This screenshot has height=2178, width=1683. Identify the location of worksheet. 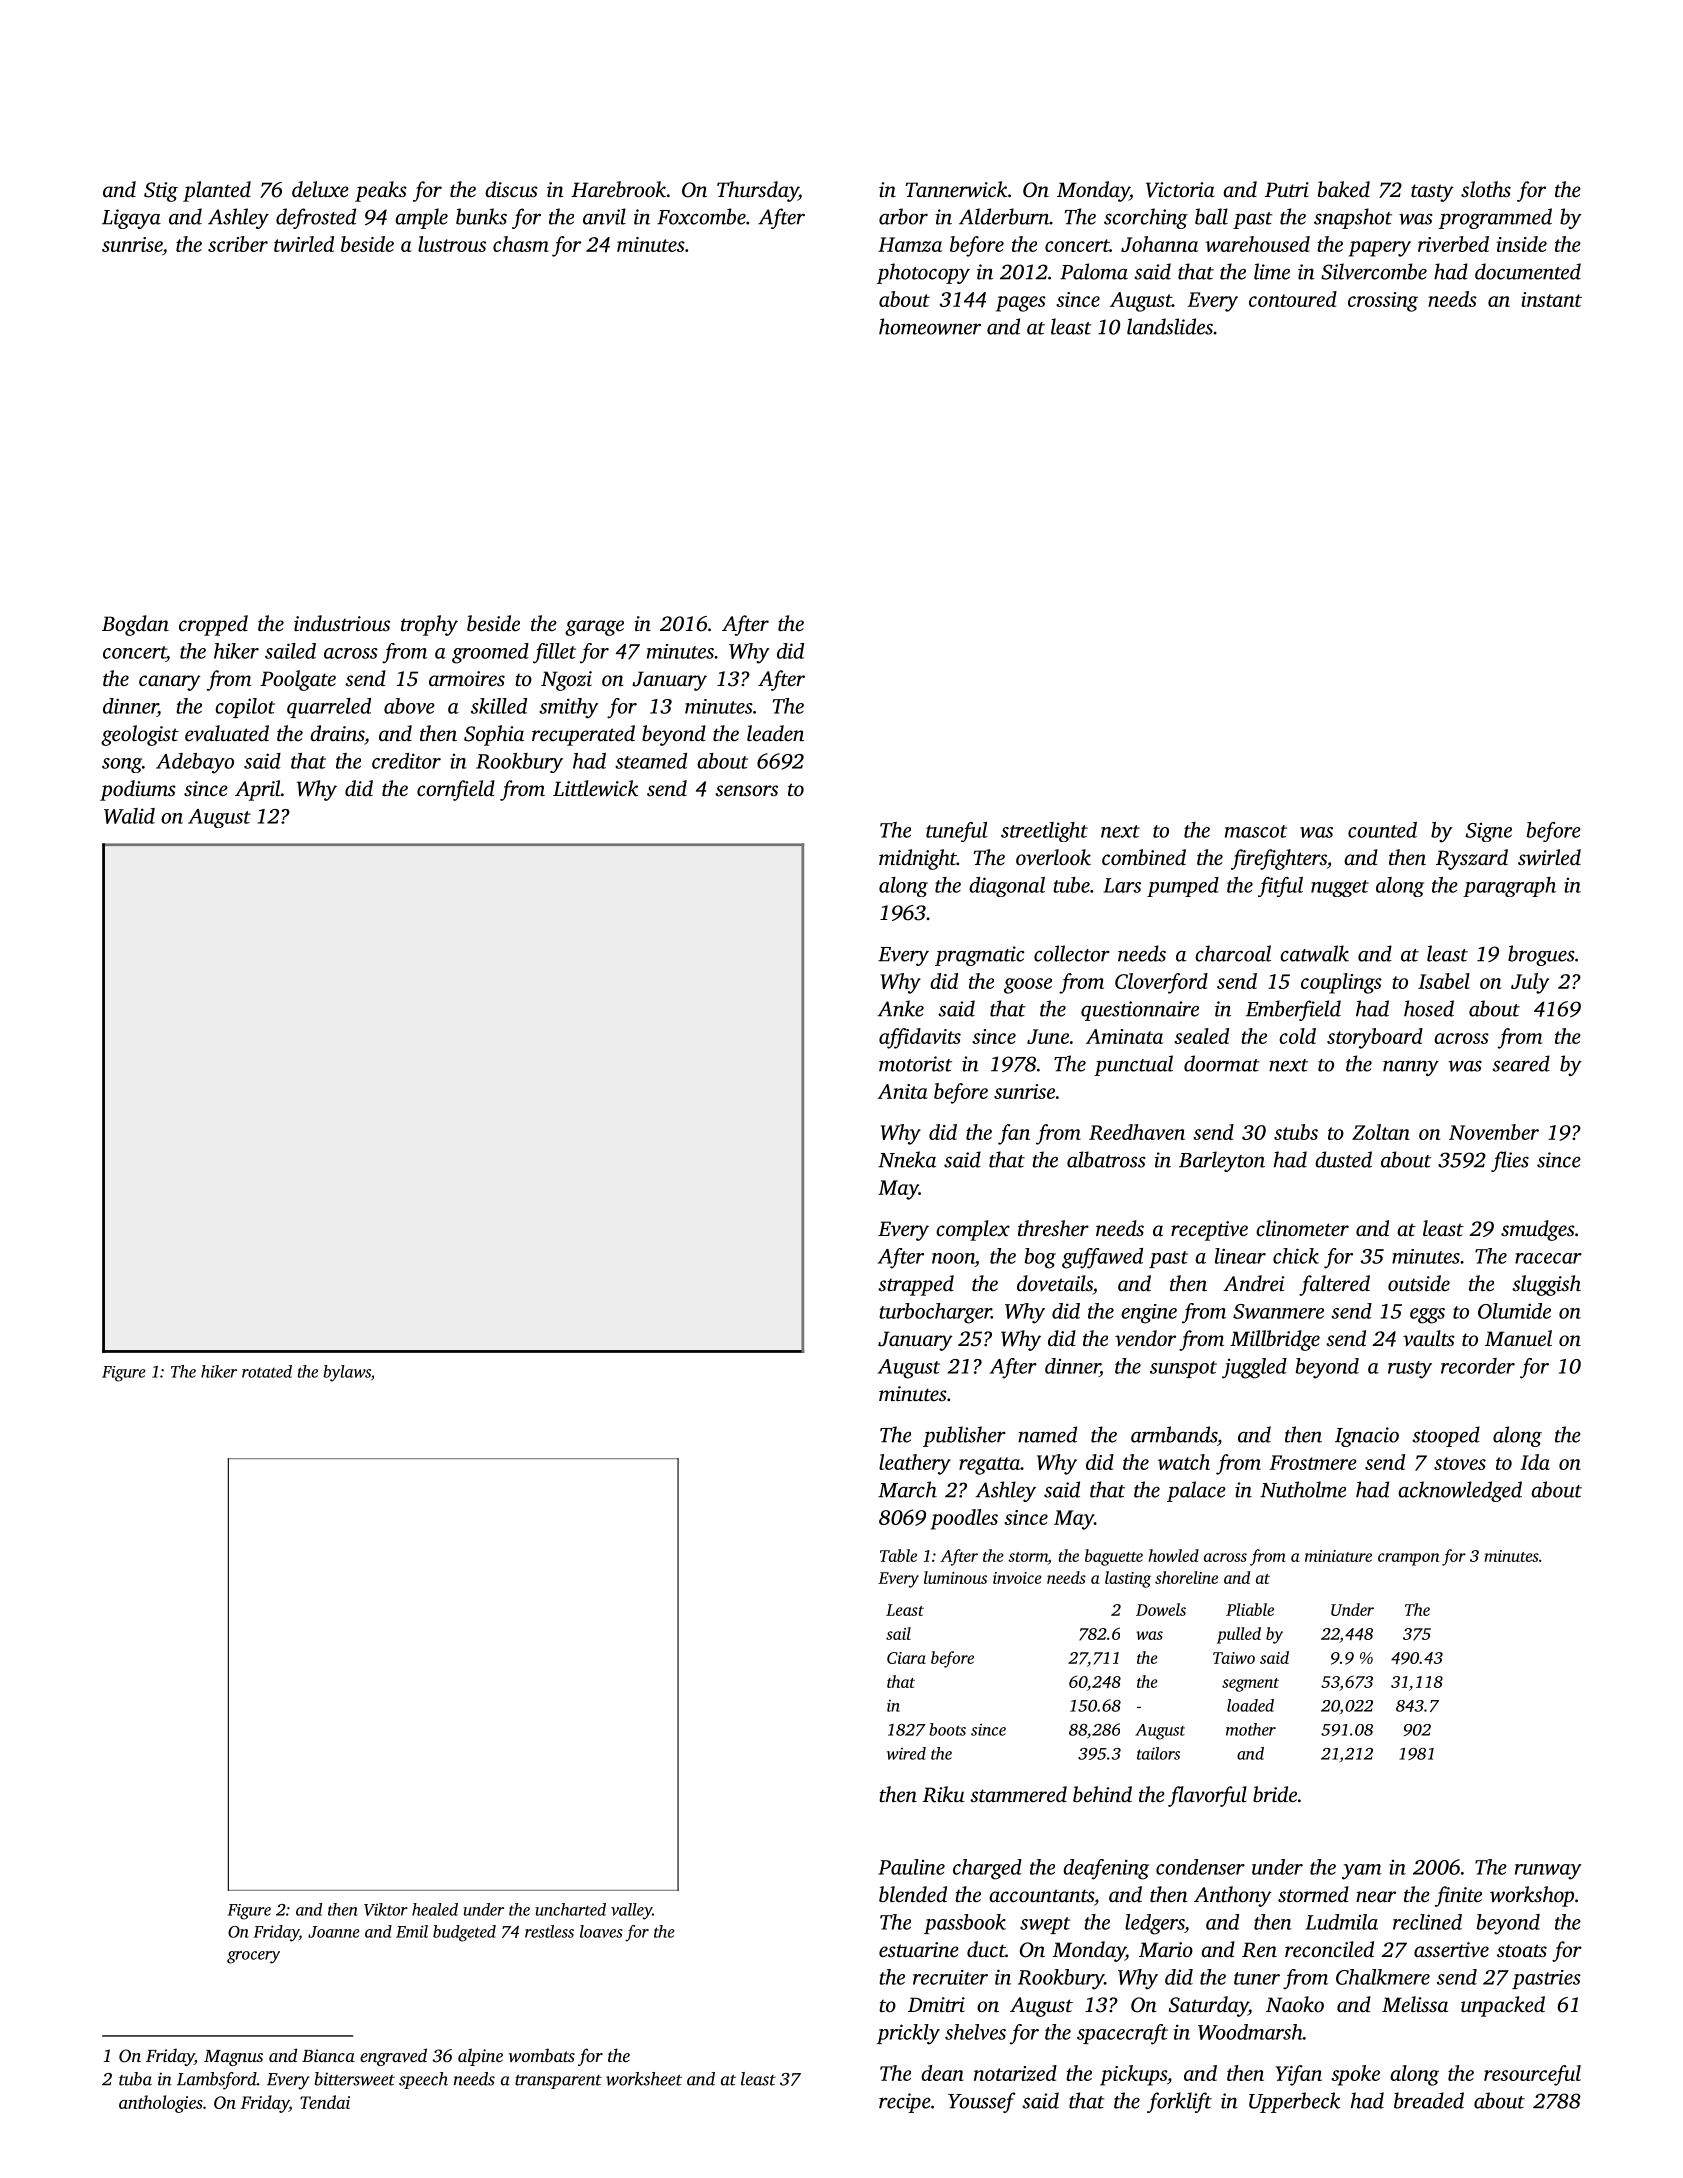
(644, 2079).
